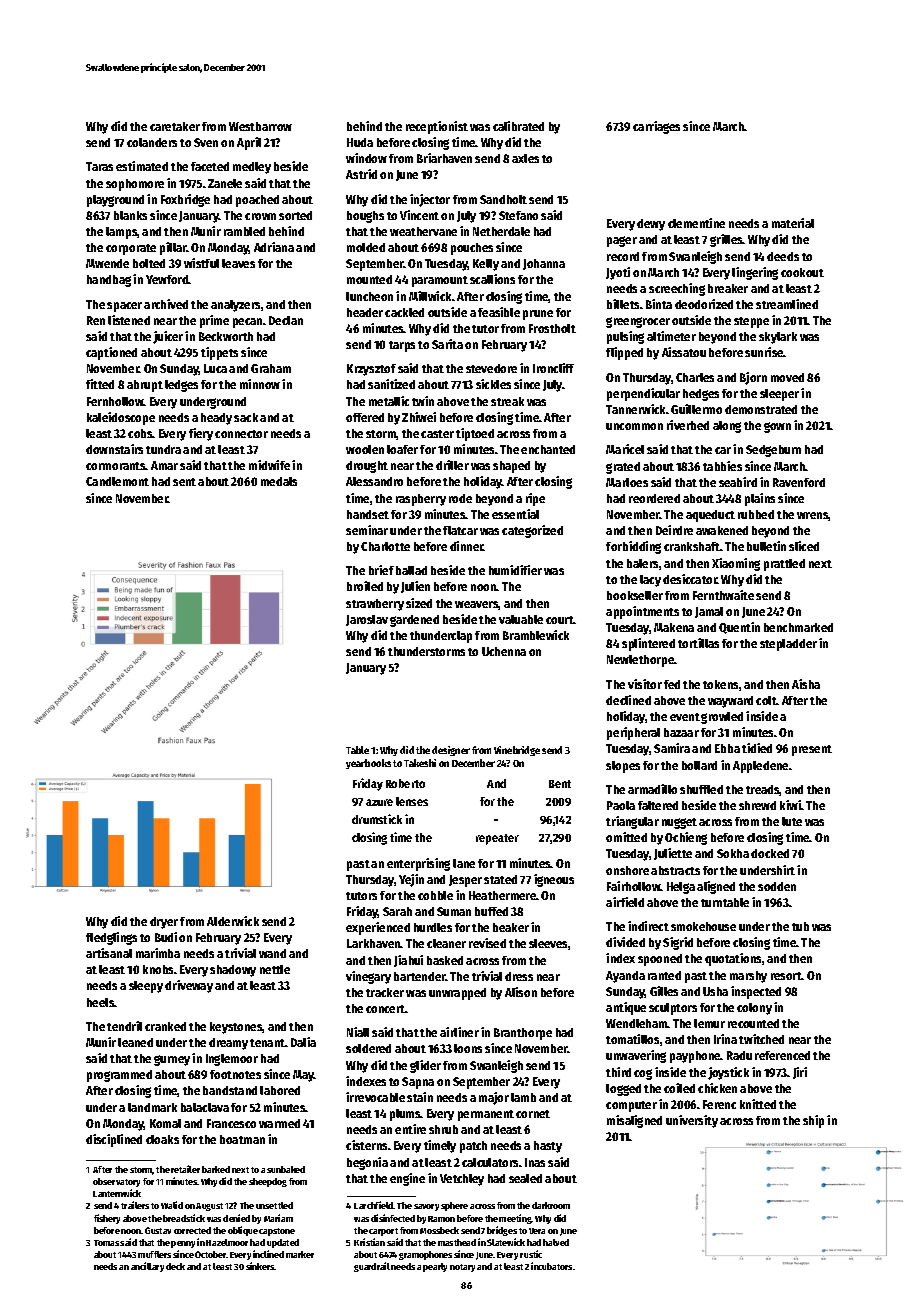 The height and width of the screenshot is (1308, 924). I want to click on Alderwick, so click(233, 921).
